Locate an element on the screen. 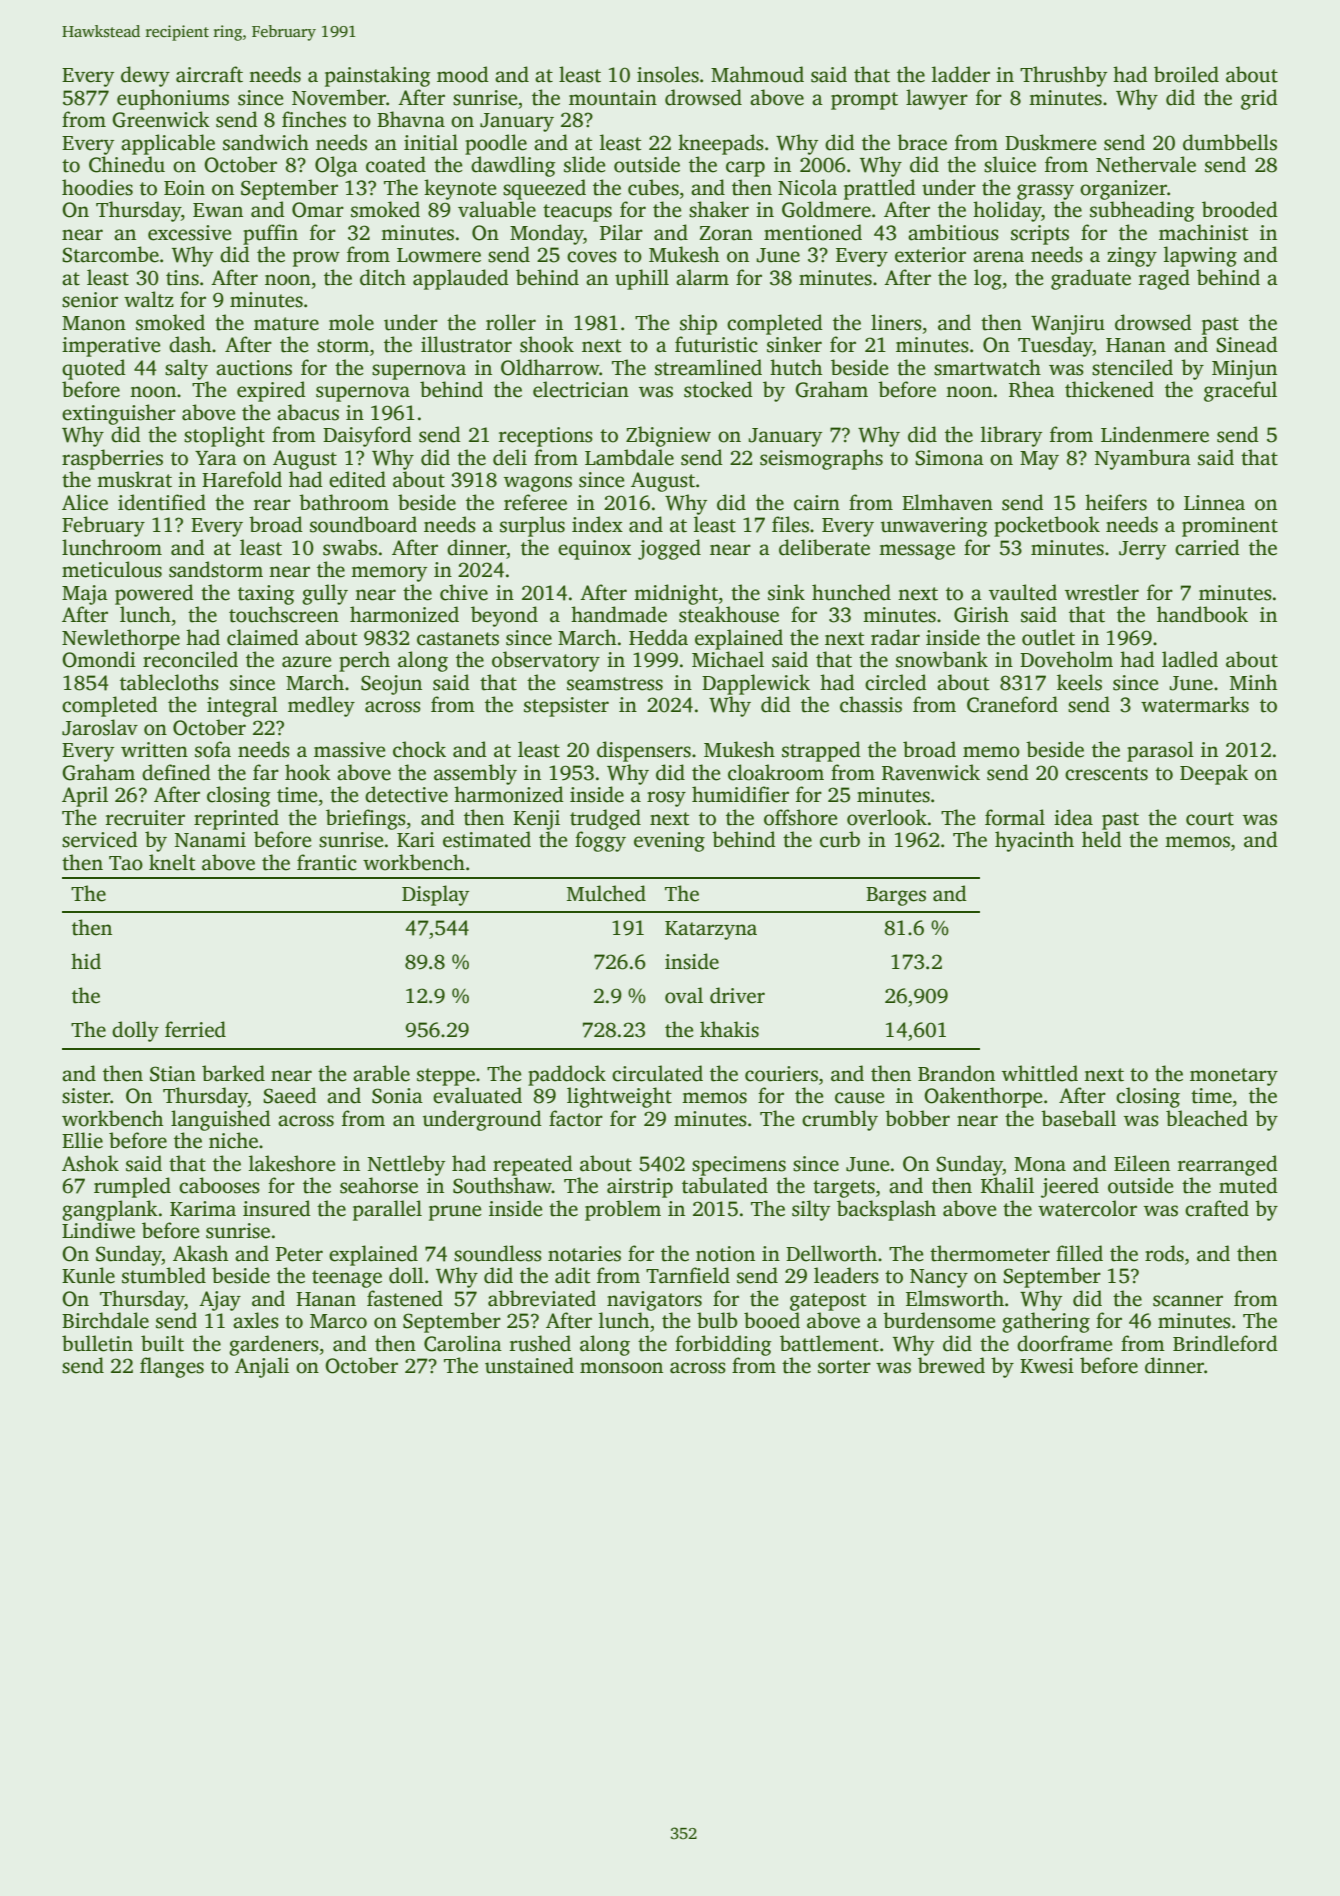 The image size is (1340, 1896). Oakenthorpe is located at coordinates (983, 1097).
